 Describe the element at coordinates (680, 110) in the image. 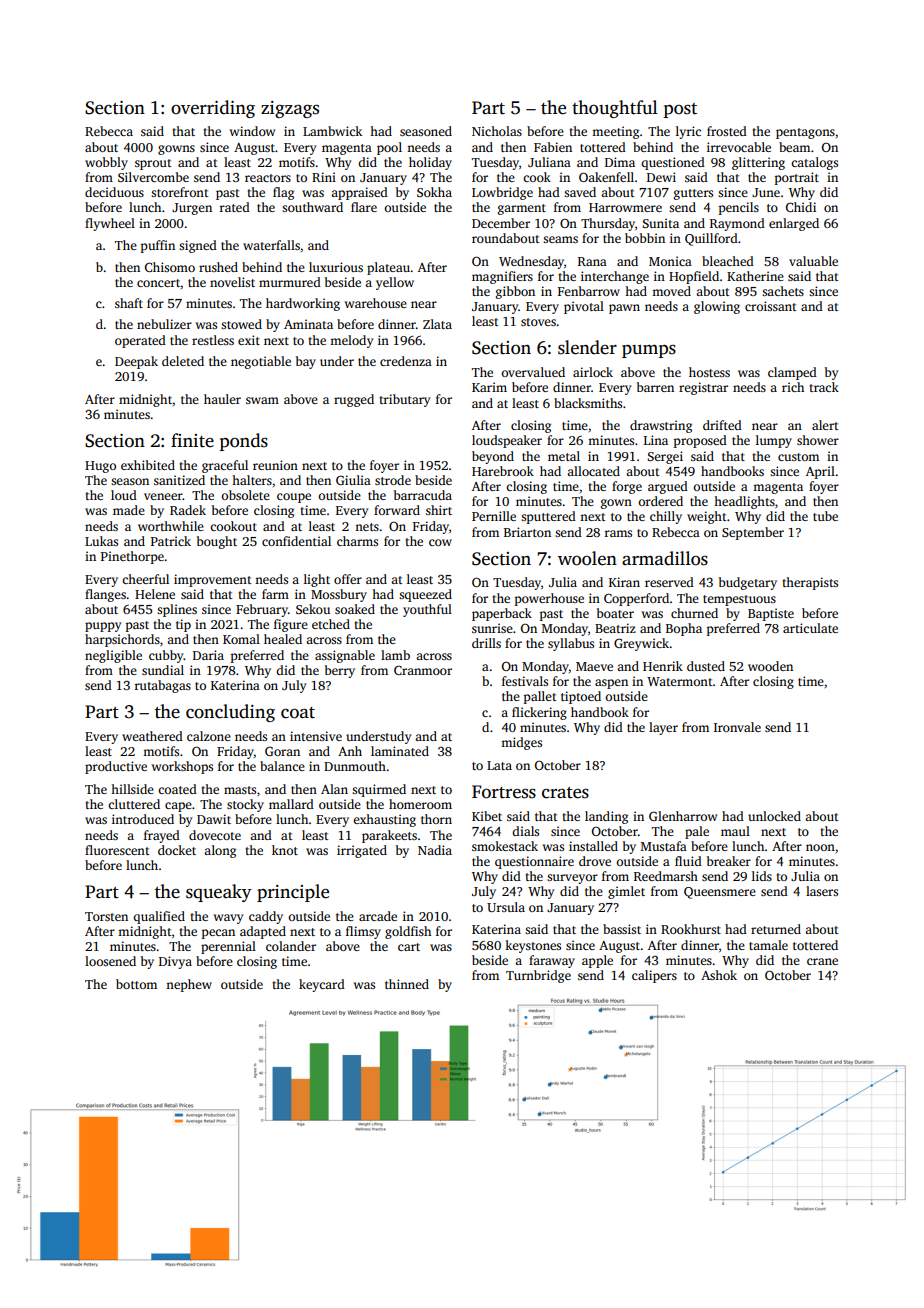

I see `post` at that location.
